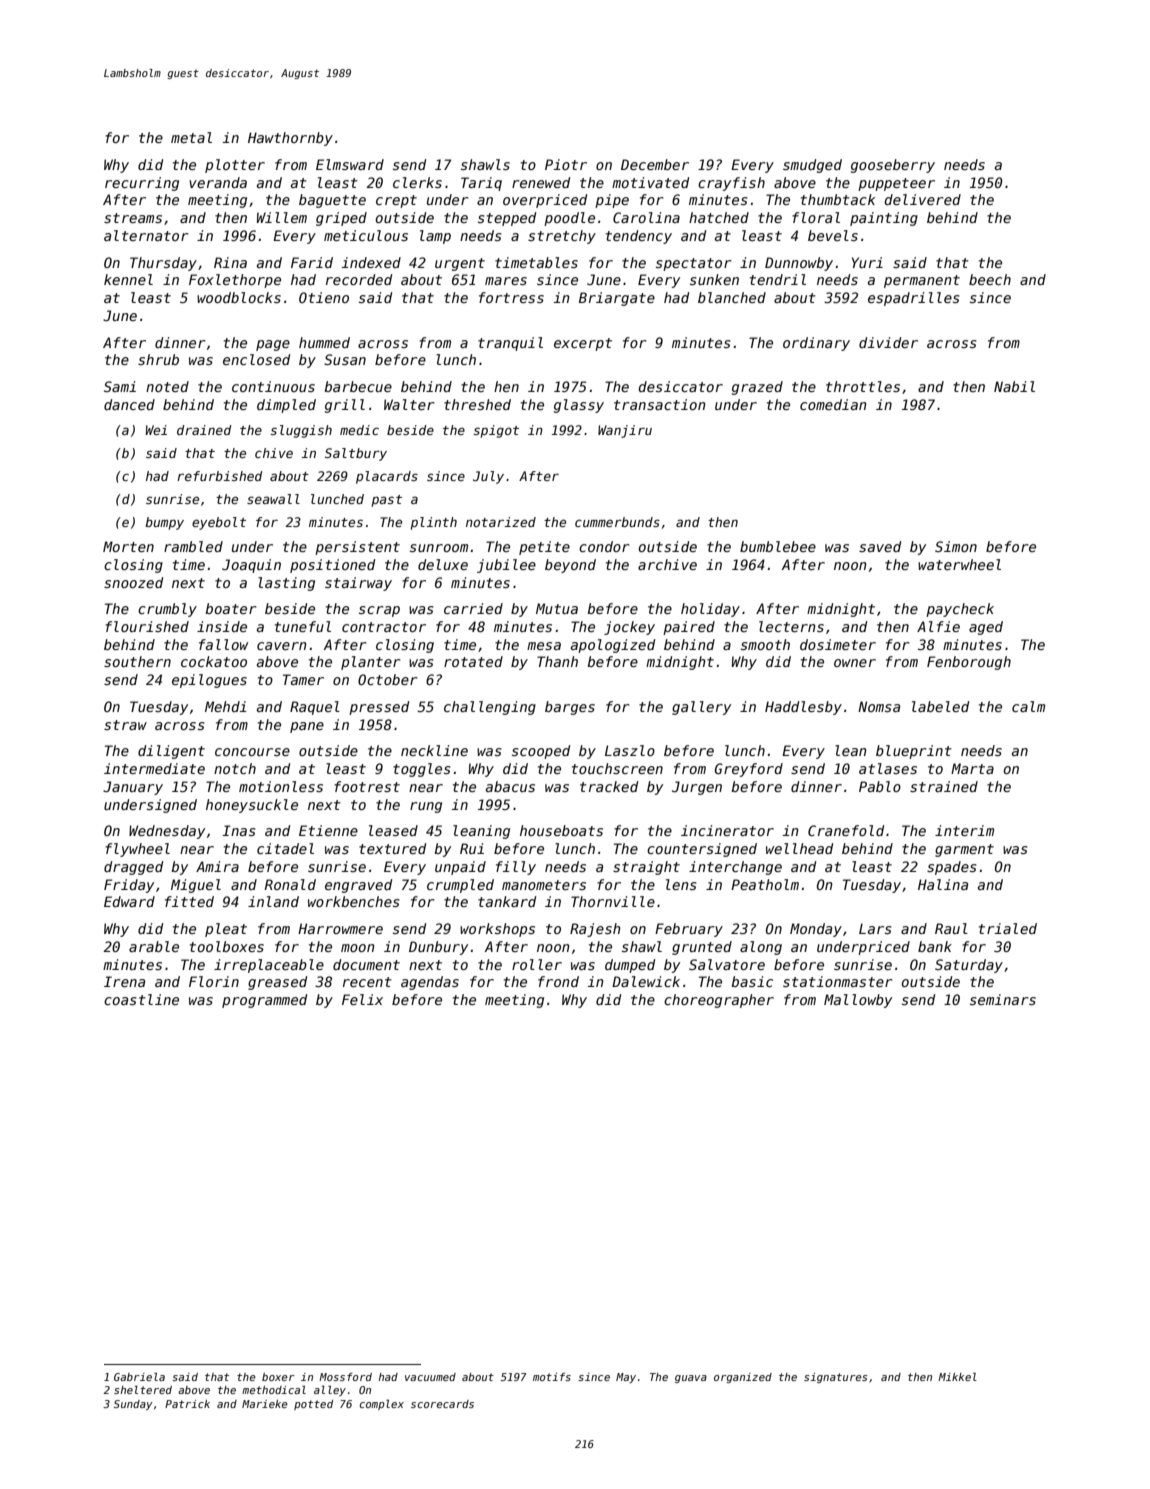  I want to click on motifs, so click(552, 1377).
